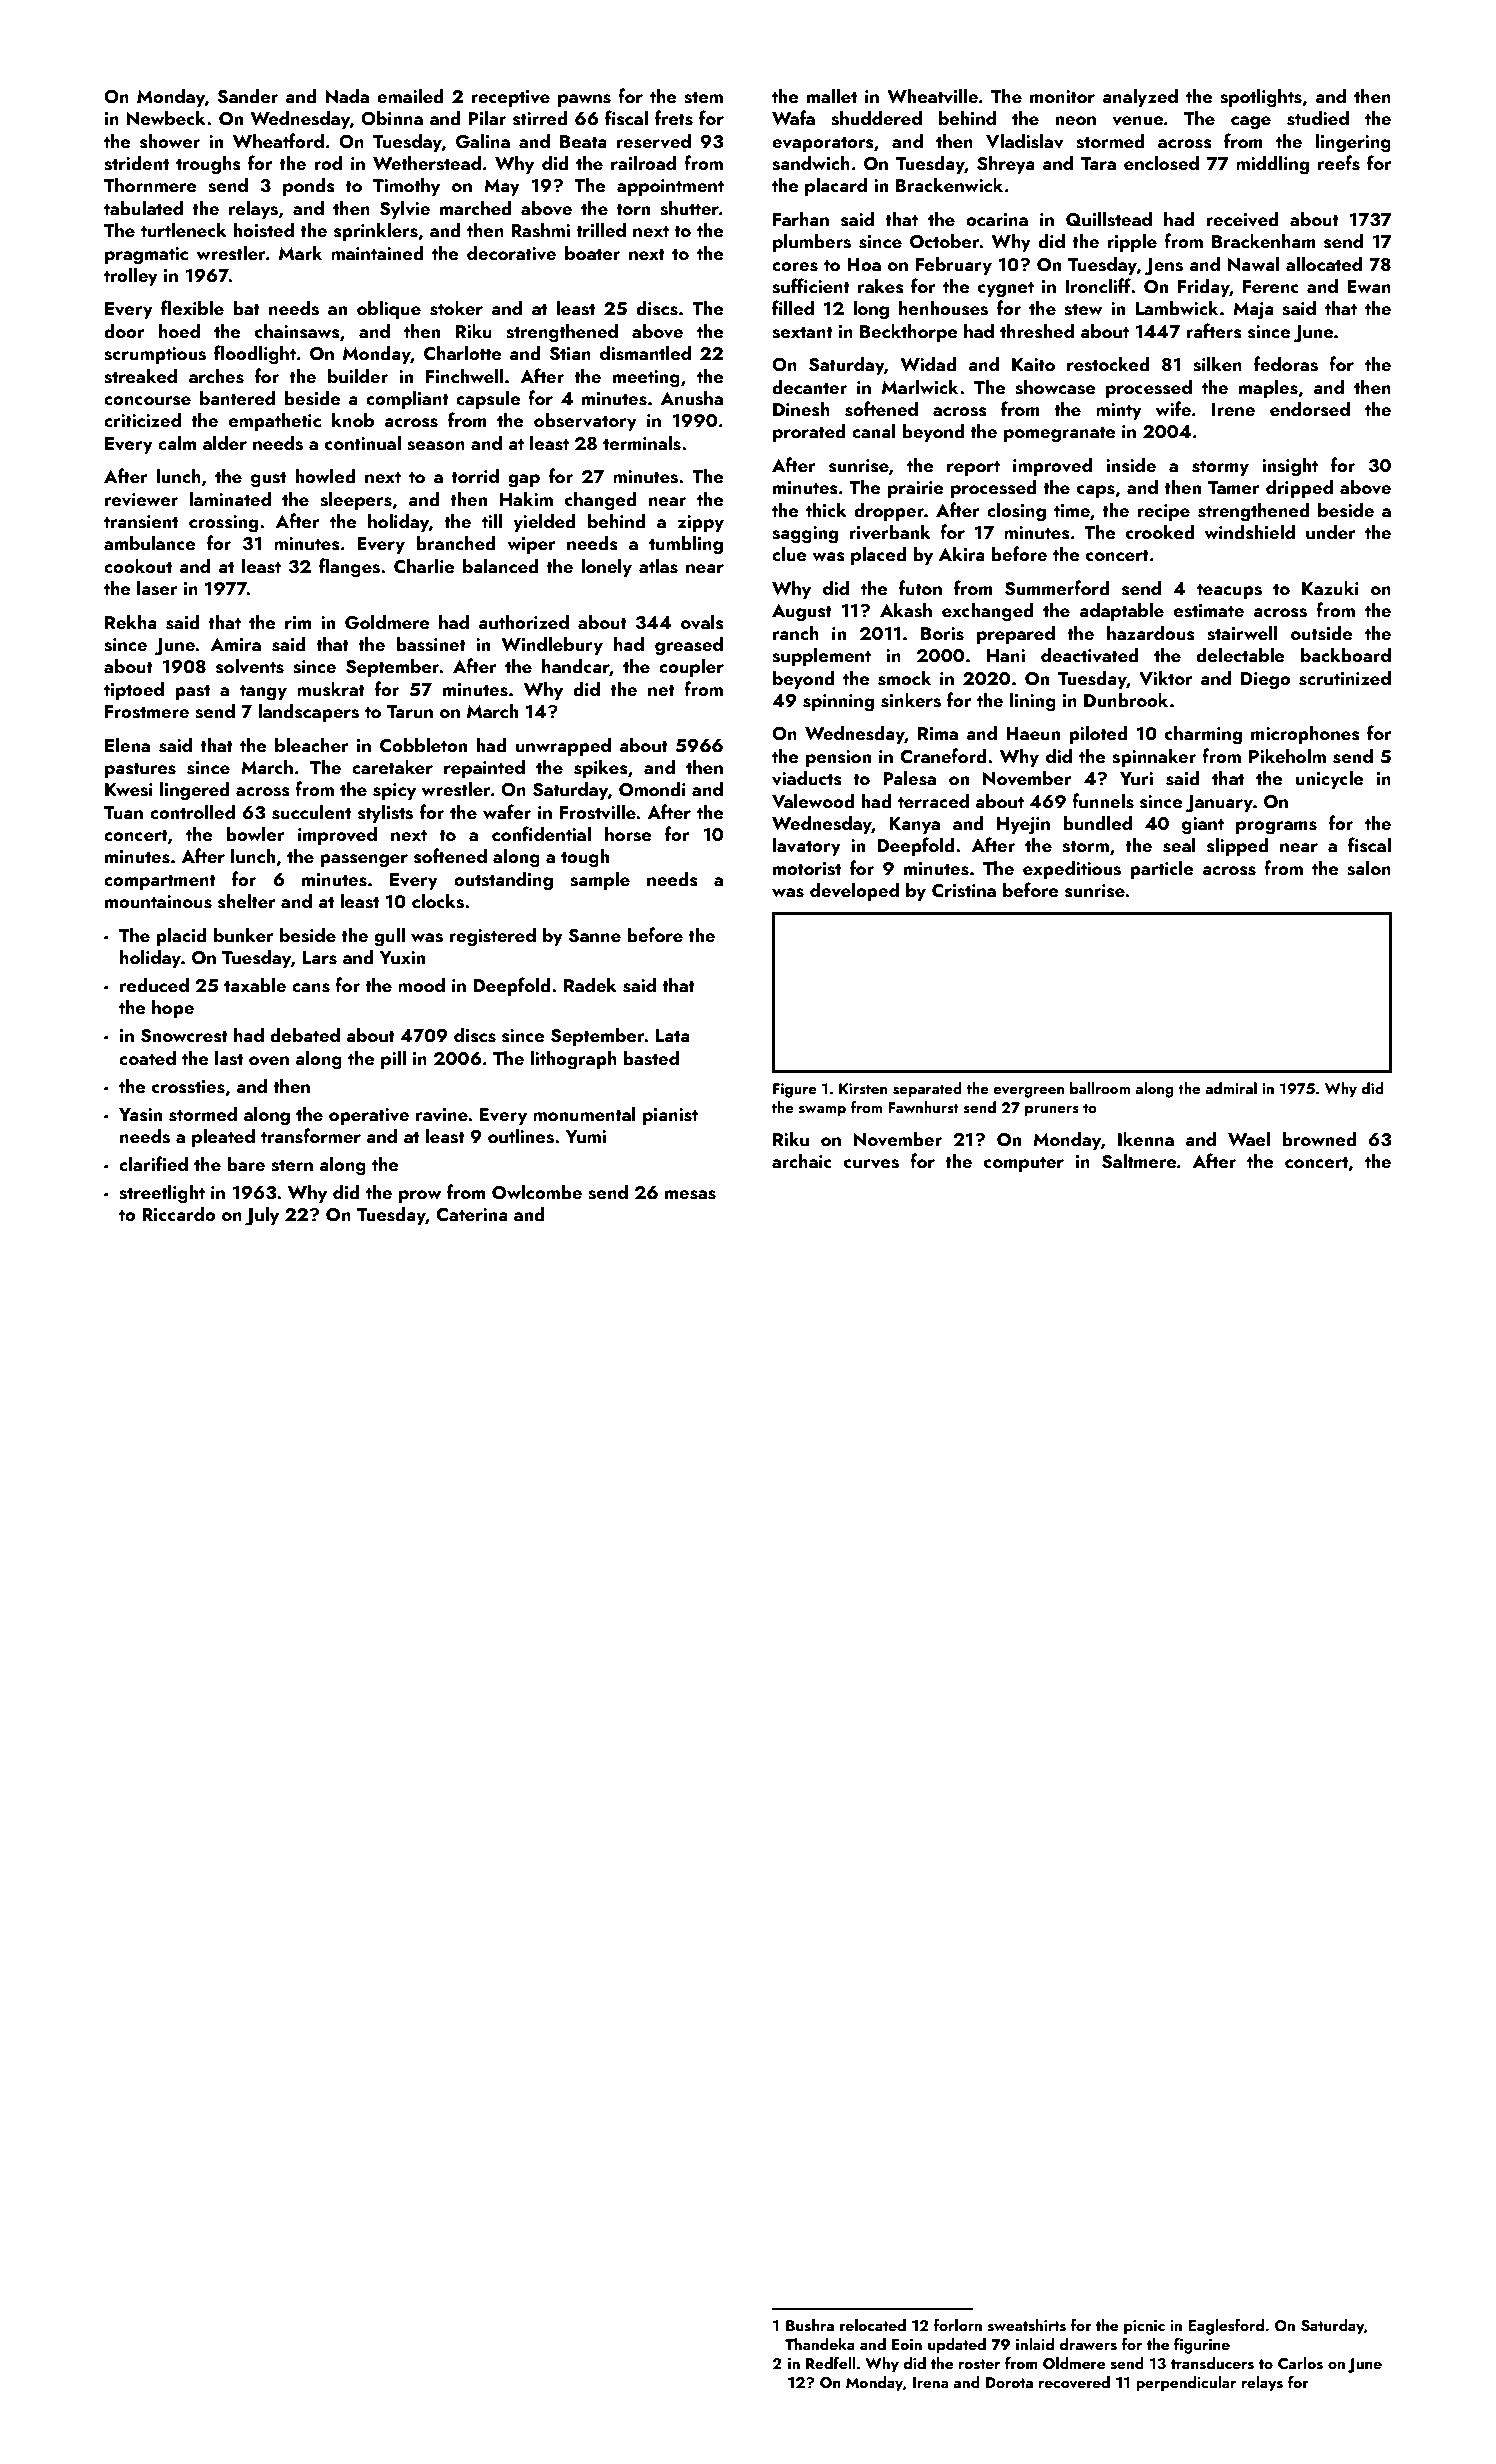 The width and height of the screenshot is (1496, 2464). I want to click on prorated, so click(809, 432).
